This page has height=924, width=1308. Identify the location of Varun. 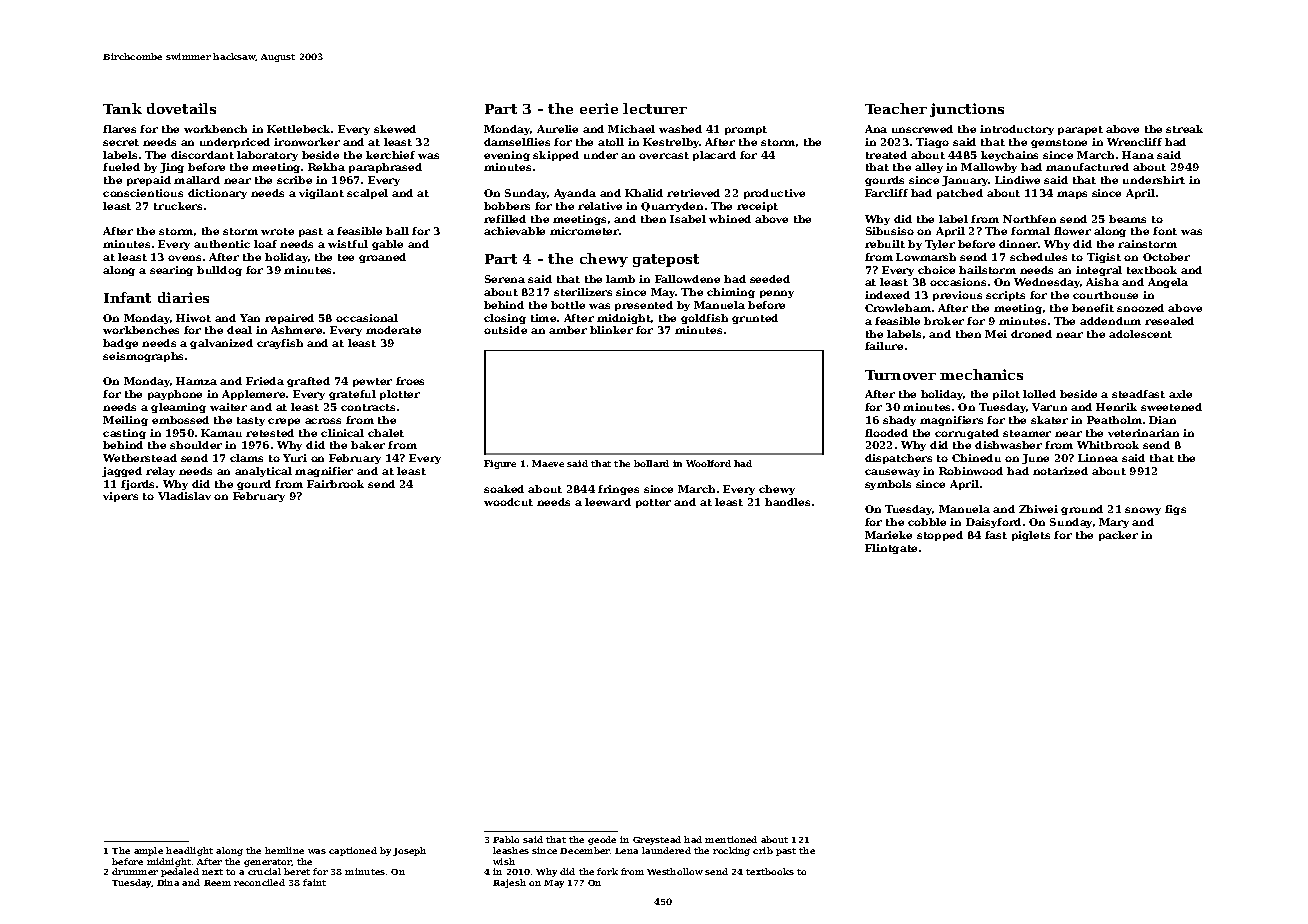
(1049, 407).
